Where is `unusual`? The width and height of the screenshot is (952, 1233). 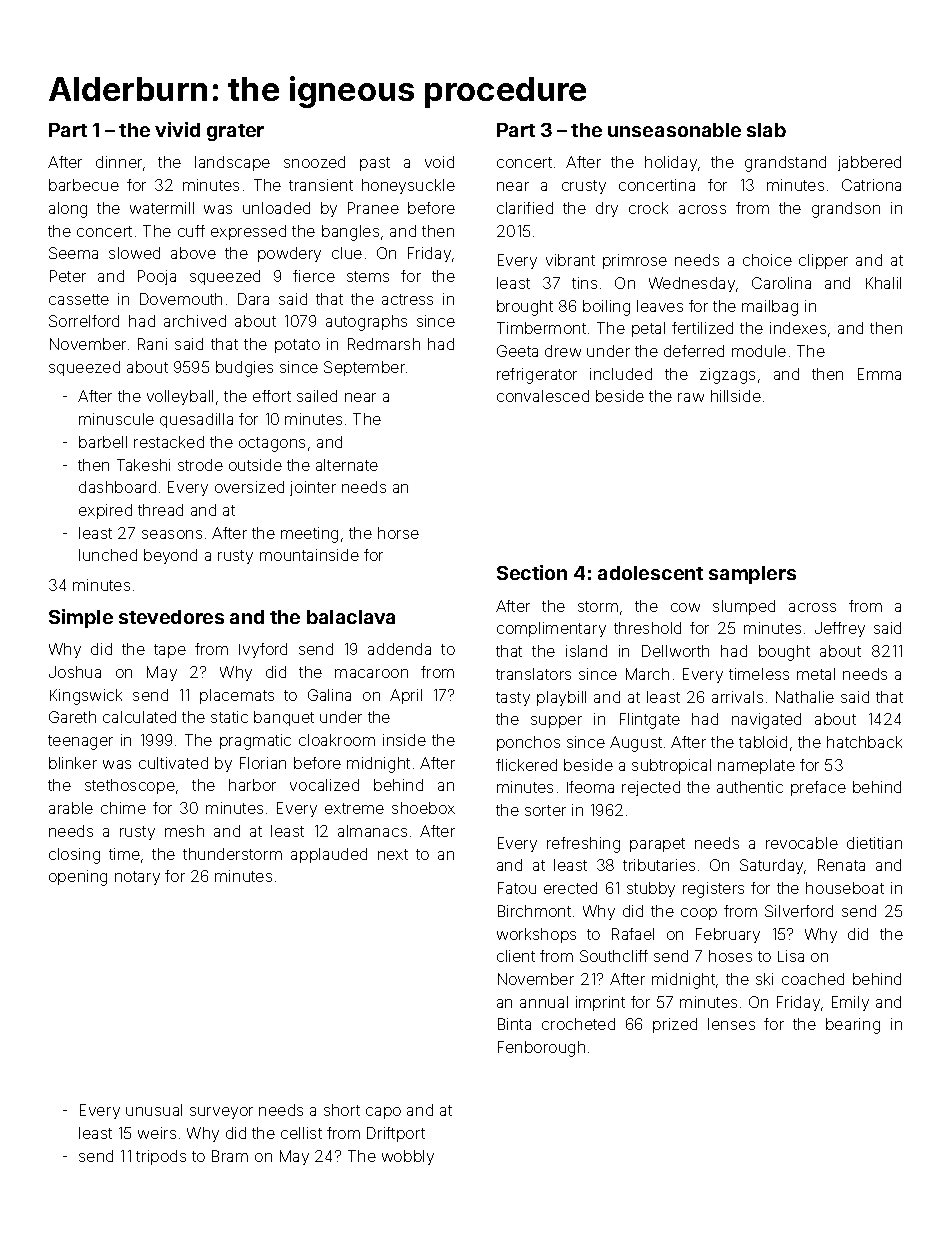
unusual is located at coordinates (154, 1110).
